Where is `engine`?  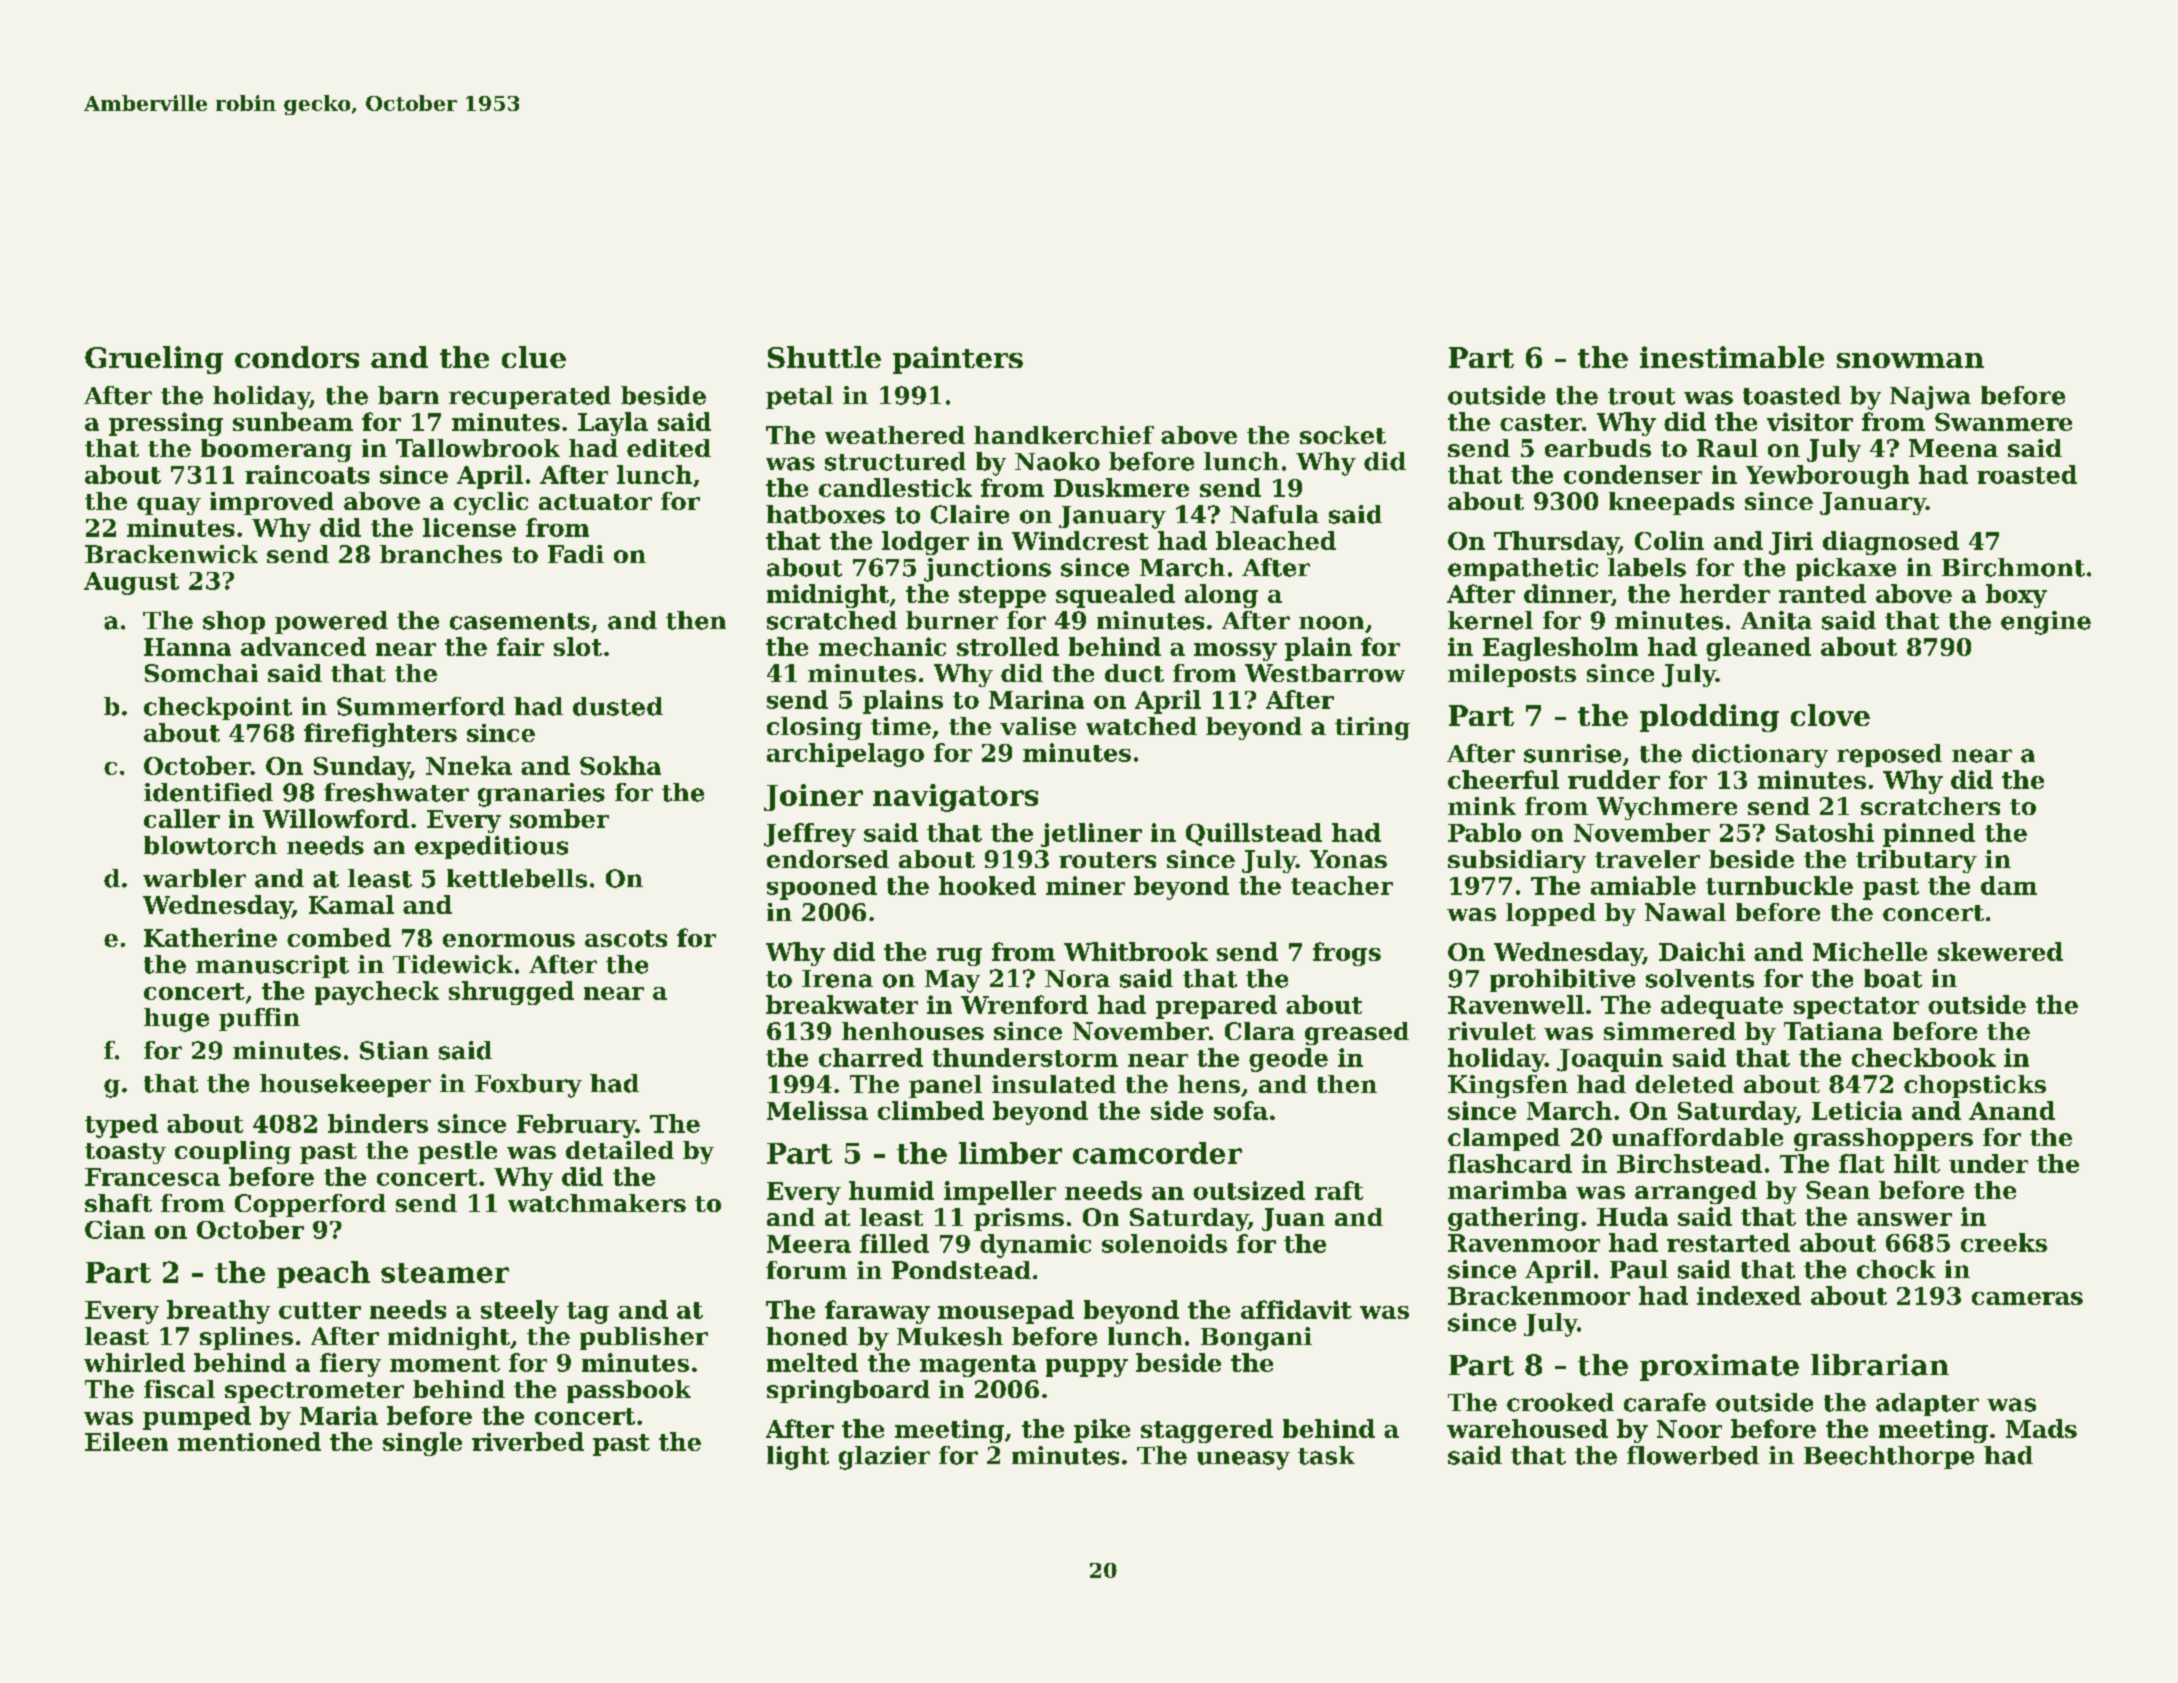
engine is located at coordinates (2046, 623).
